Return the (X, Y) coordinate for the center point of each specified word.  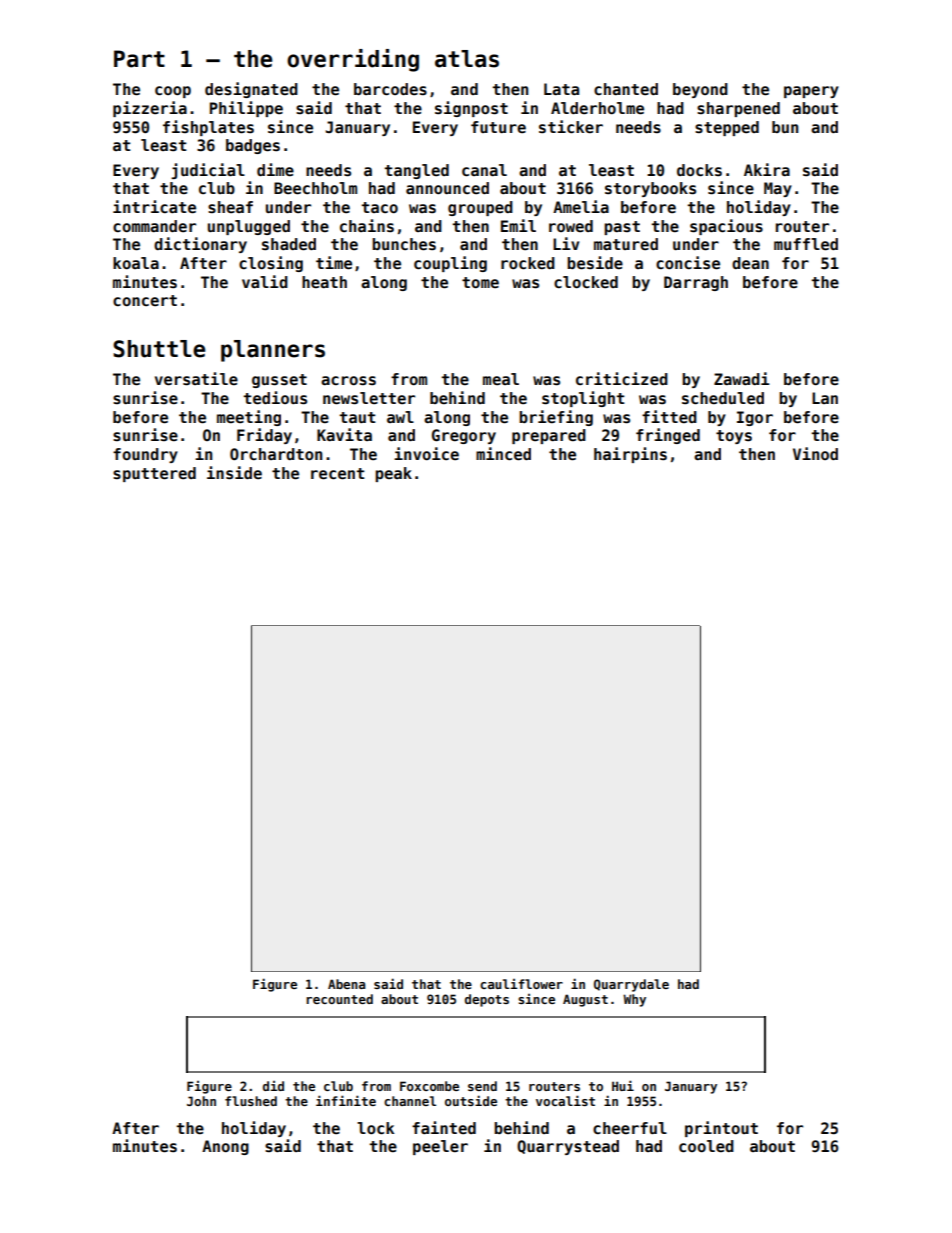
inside (234, 473)
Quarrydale (631, 985)
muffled (806, 244)
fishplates (208, 128)
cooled (706, 1146)
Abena (346, 984)
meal (501, 379)
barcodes (390, 89)
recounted (339, 999)
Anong (225, 1147)
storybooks (650, 189)
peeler (440, 1147)
